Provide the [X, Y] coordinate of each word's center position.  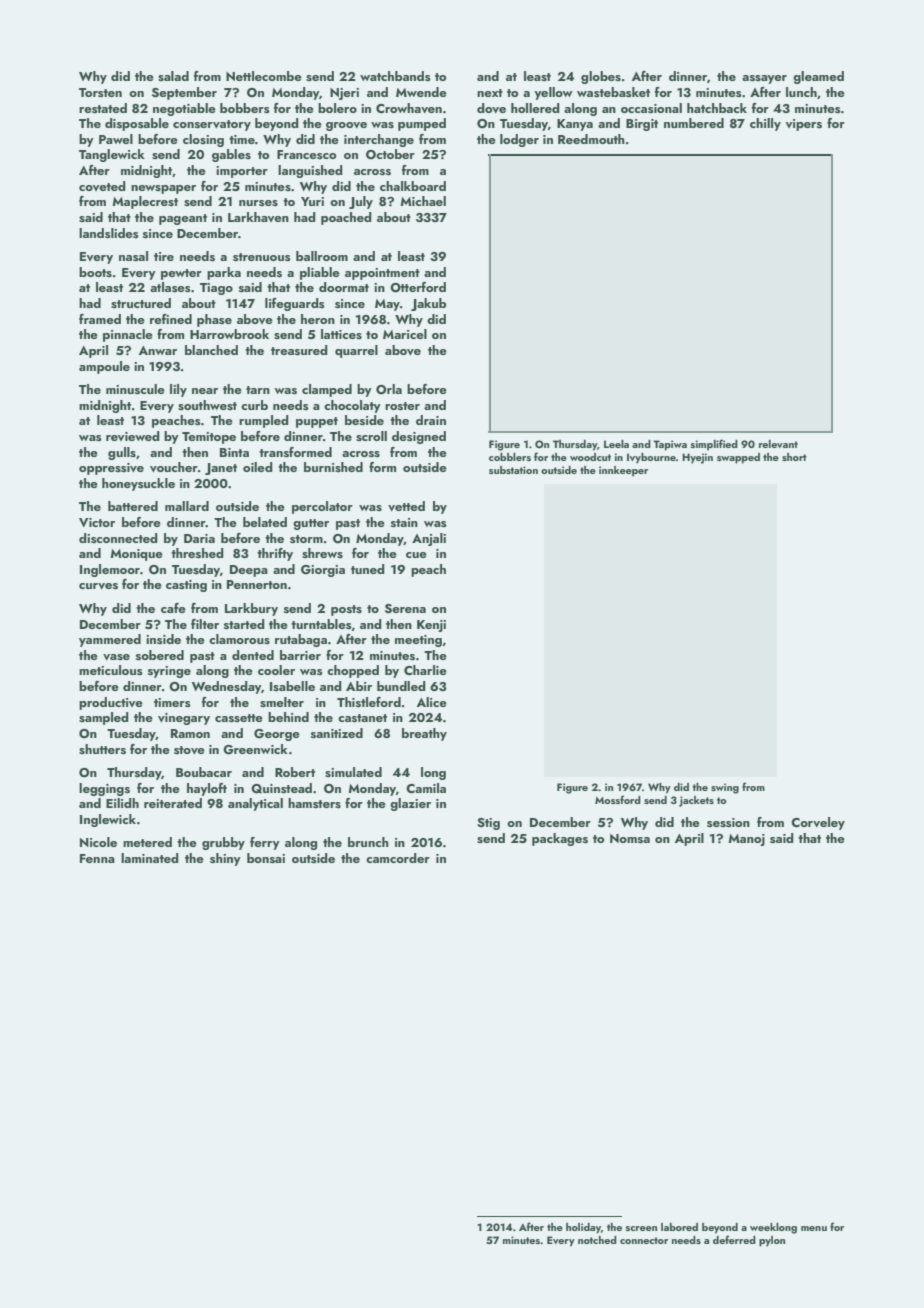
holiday [583, 1228]
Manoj [746, 840]
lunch [801, 92]
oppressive [111, 469]
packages [560, 839]
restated [103, 108]
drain [431, 420]
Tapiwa [670, 445]
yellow [553, 93]
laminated [150, 858]
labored [679, 1227]
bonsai [266, 858]
